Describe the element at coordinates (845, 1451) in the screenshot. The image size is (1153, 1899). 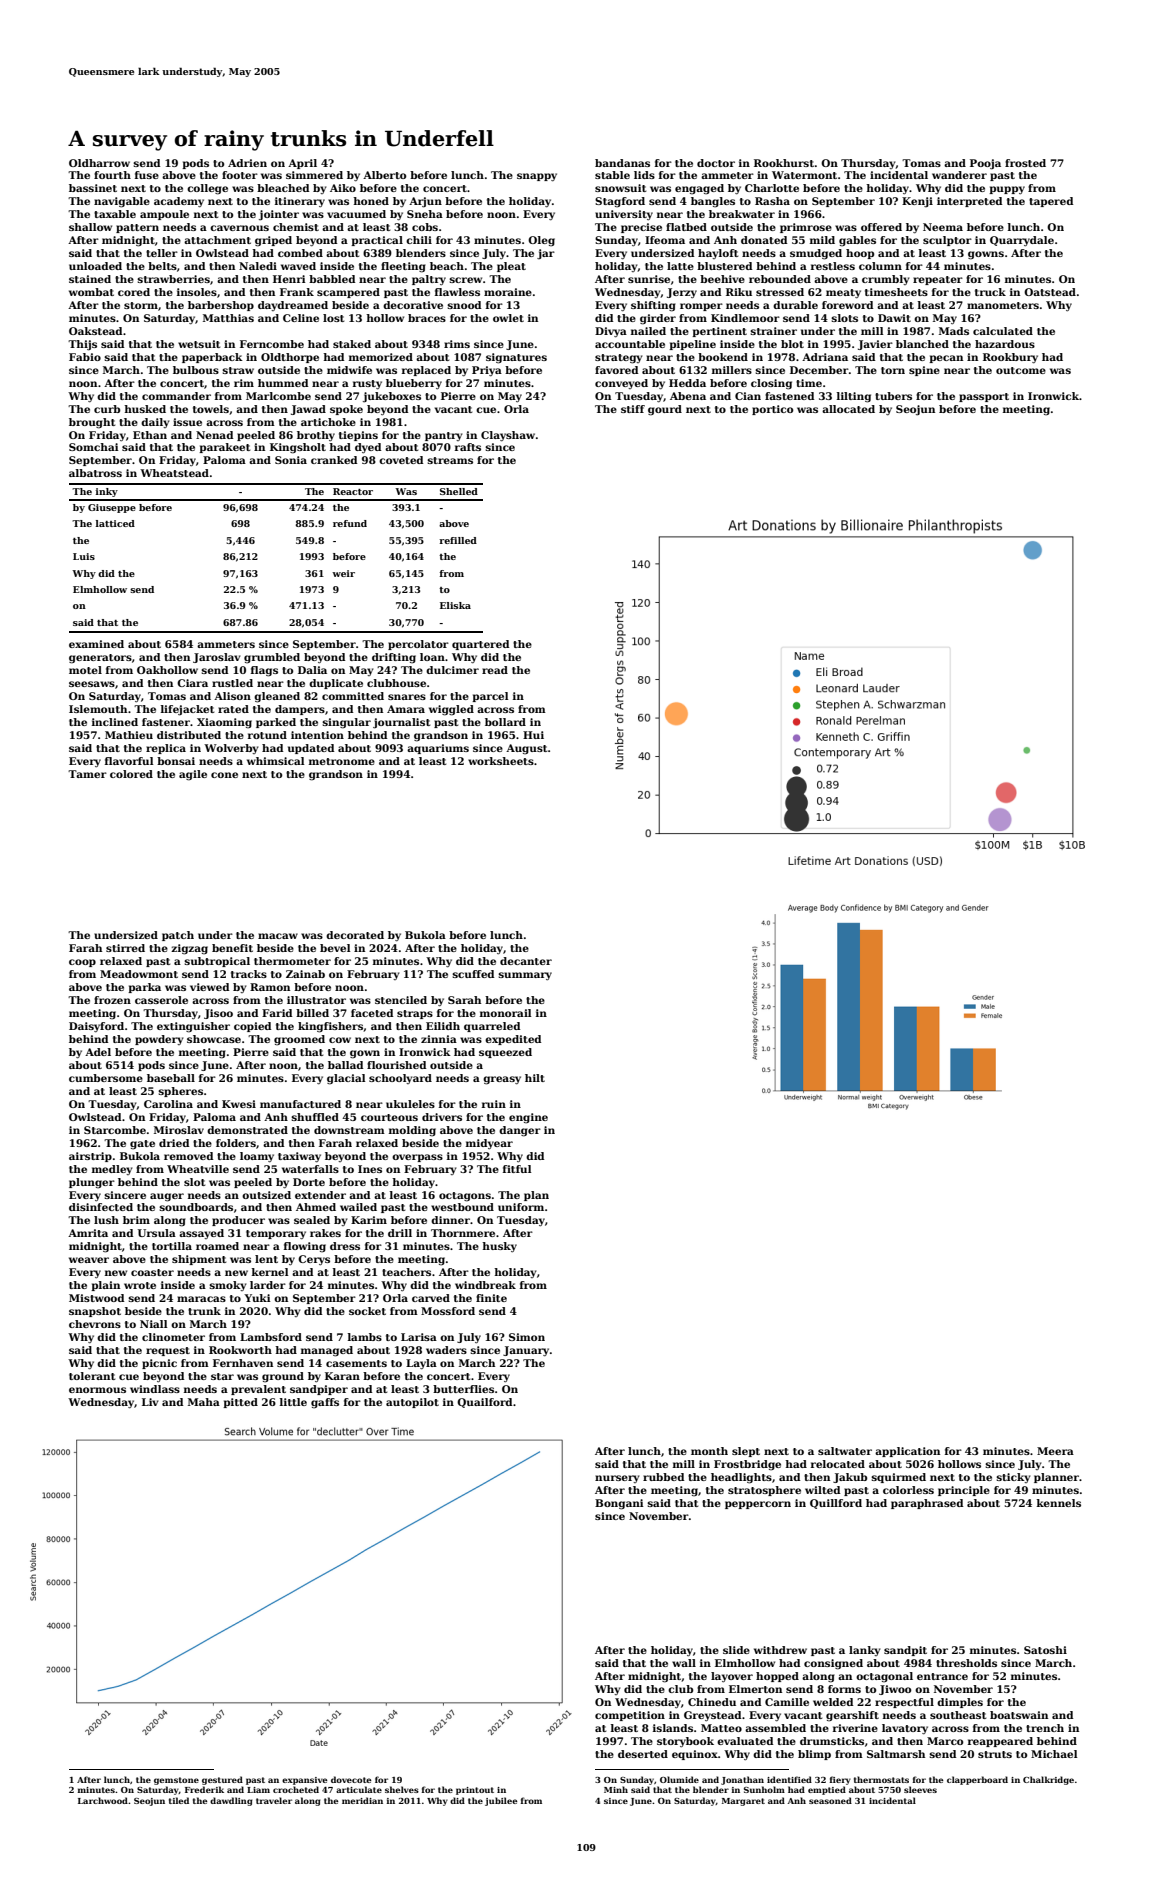
I see `saltwater` at that location.
